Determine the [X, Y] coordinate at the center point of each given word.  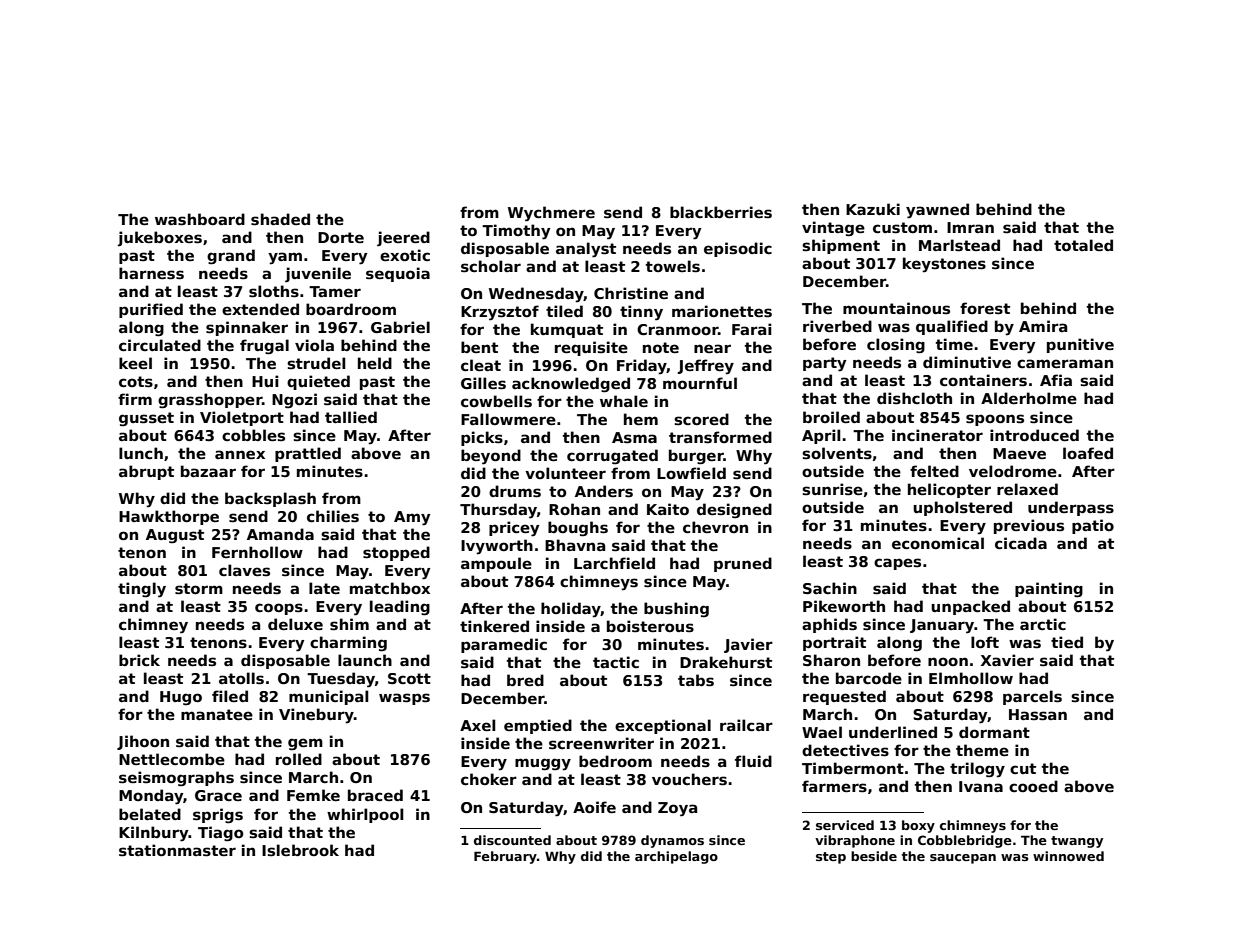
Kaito [668, 509]
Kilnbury [154, 834]
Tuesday [341, 680]
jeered [403, 238]
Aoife [594, 807]
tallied [351, 417]
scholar [491, 266]
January [942, 626]
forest [985, 308]
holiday [571, 610]
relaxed [1027, 489]
